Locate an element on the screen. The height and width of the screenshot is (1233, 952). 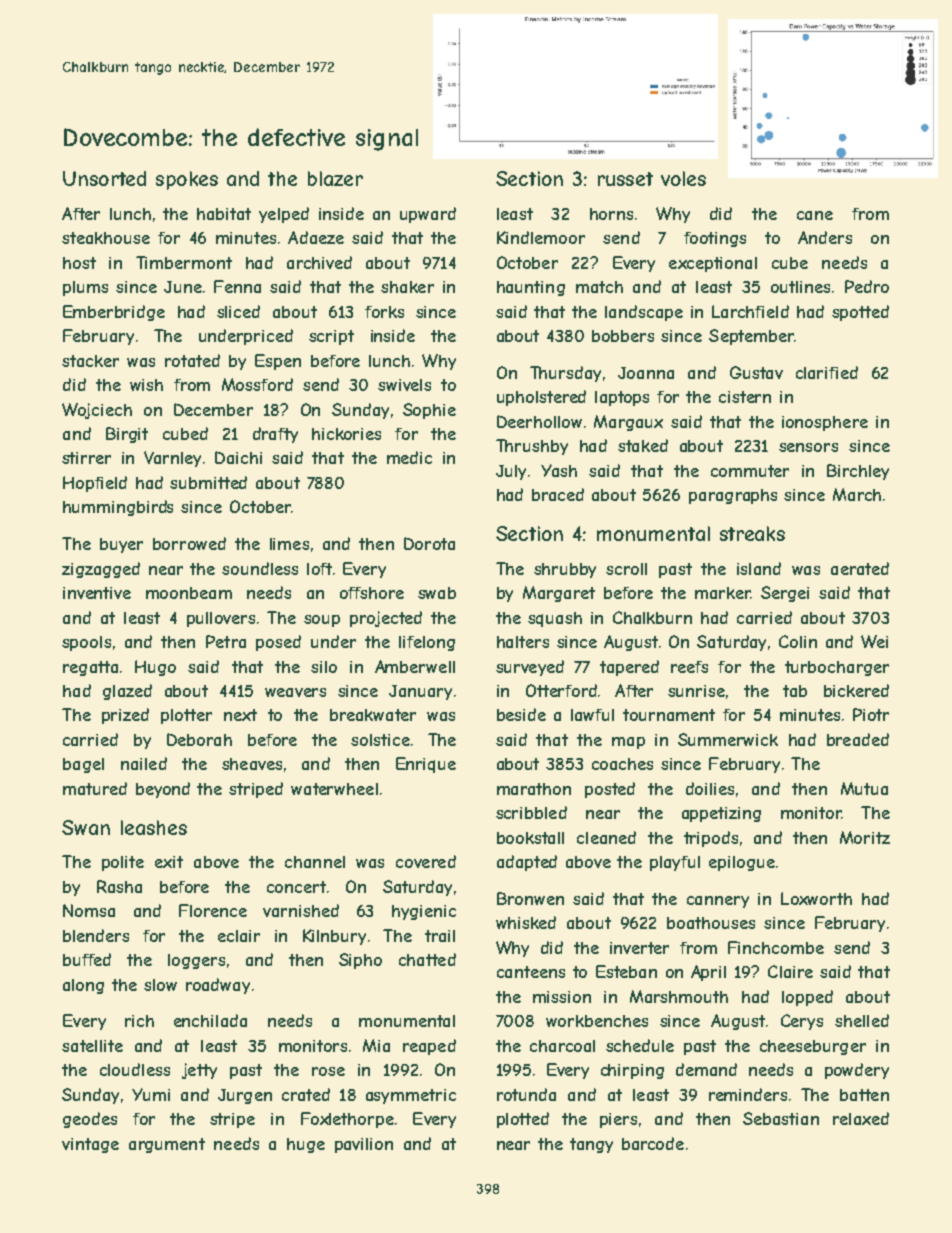
cistern is located at coordinates (745, 397).
